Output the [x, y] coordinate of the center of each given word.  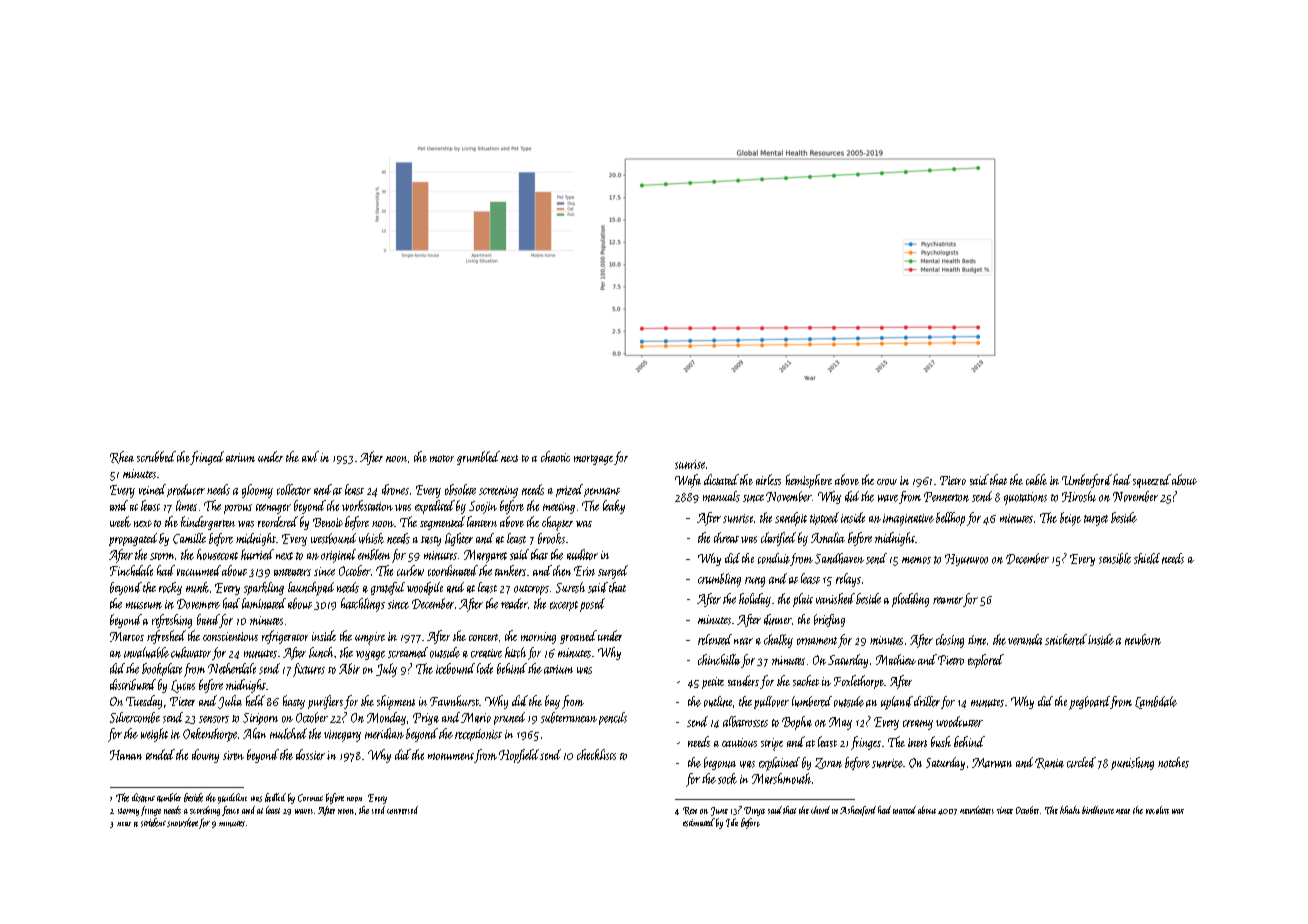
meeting [559, 508]
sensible [1115, 558]
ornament [817, 641]
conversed [402, 810]
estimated [699, 822]
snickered [1066, 639]
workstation [367, 505]
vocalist [1157, 810]
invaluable [146, 652]
